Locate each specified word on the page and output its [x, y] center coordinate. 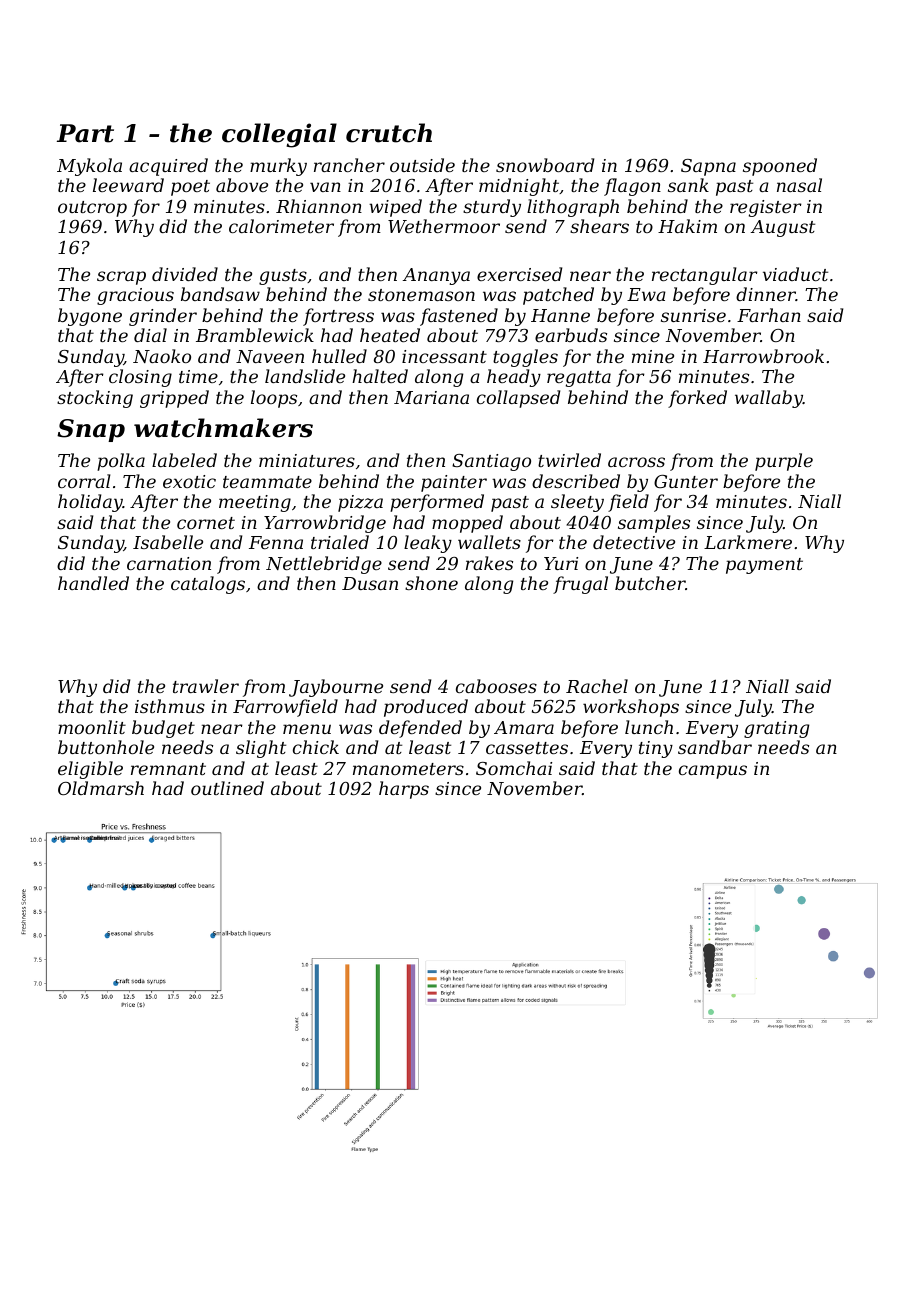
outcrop [92, 209]
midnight [519, 187]
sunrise [693, 315]
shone [431, 583]
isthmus [170, 706]
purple [784, 462]
